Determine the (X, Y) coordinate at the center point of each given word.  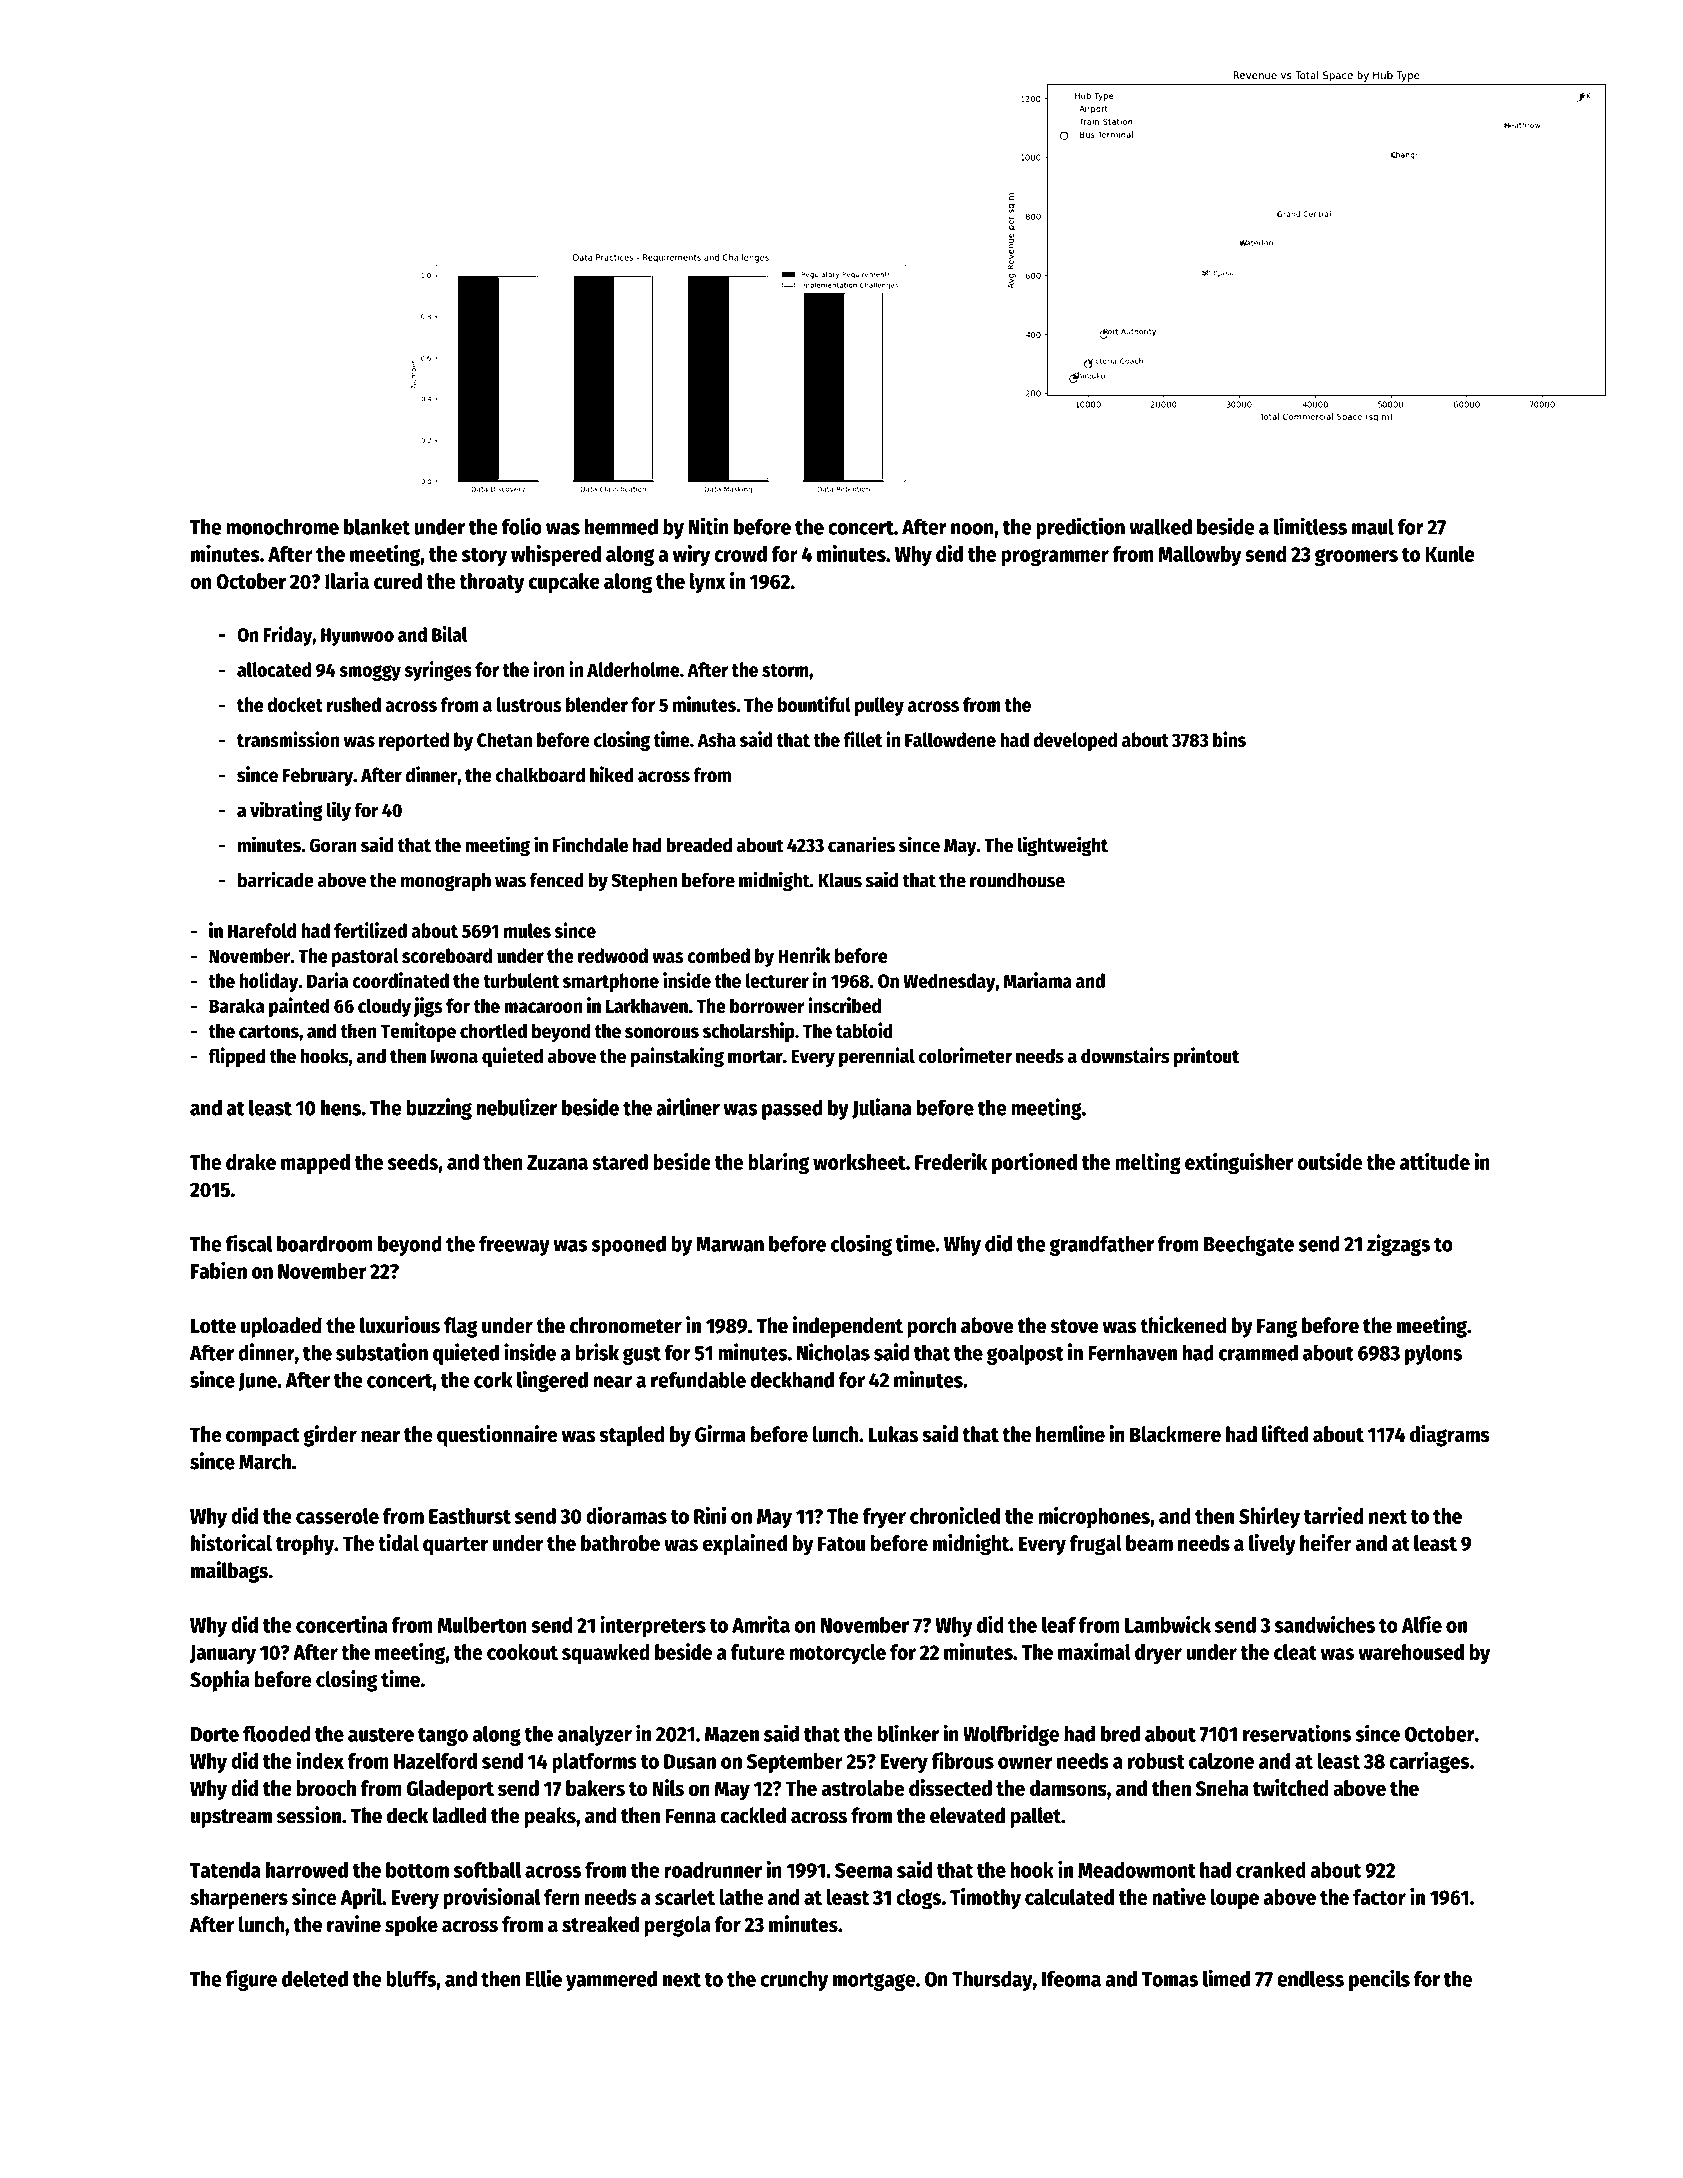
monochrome (282, 527)
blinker (908, 1733)
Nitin (709, 526)
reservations (1297, 1733)
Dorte (215, 1734)
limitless (1310, 526)
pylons (1433, 1354)
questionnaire (497, 1436)
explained (745, 1545)
